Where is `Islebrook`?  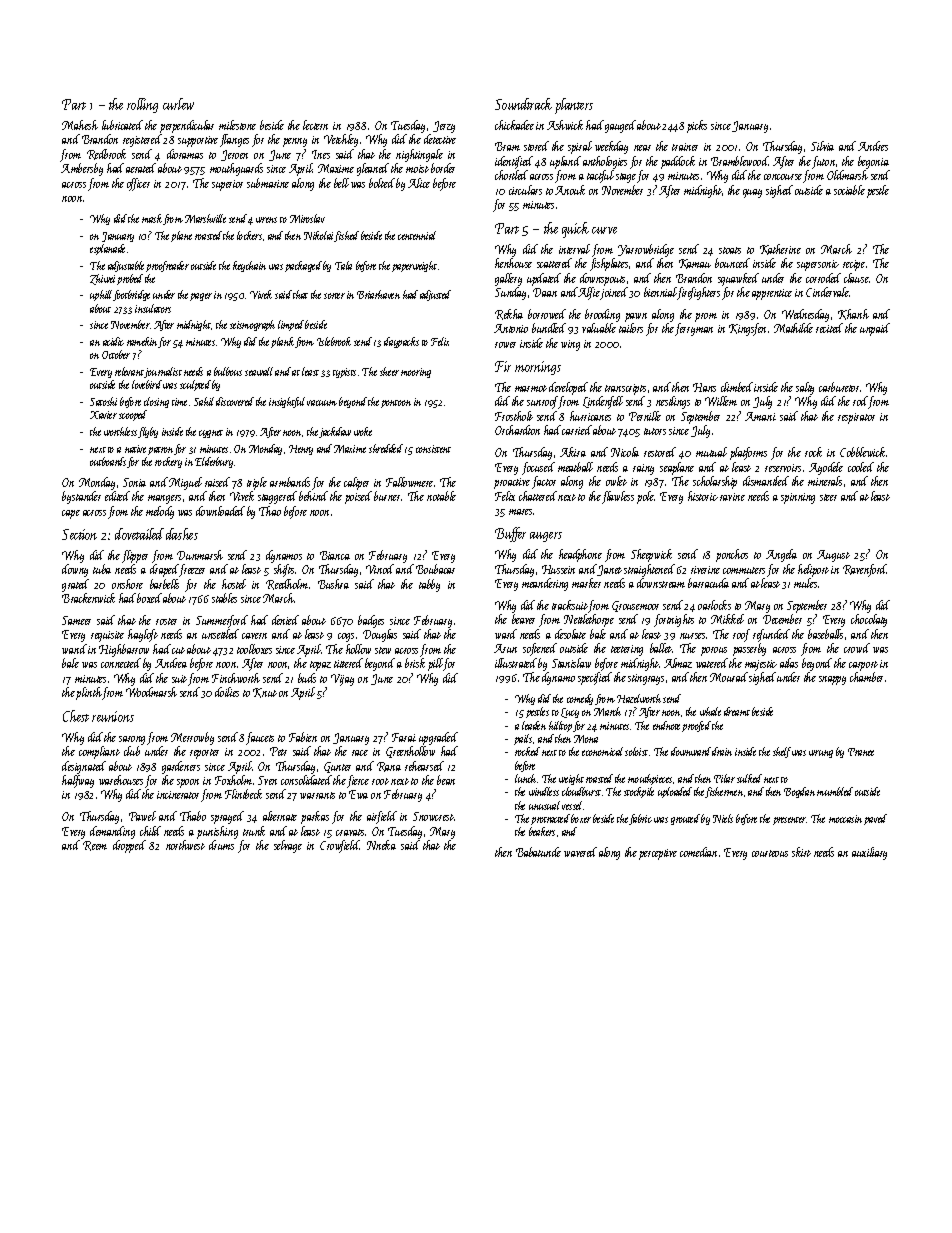 Islebrook is located at coordinates (334, 341).
